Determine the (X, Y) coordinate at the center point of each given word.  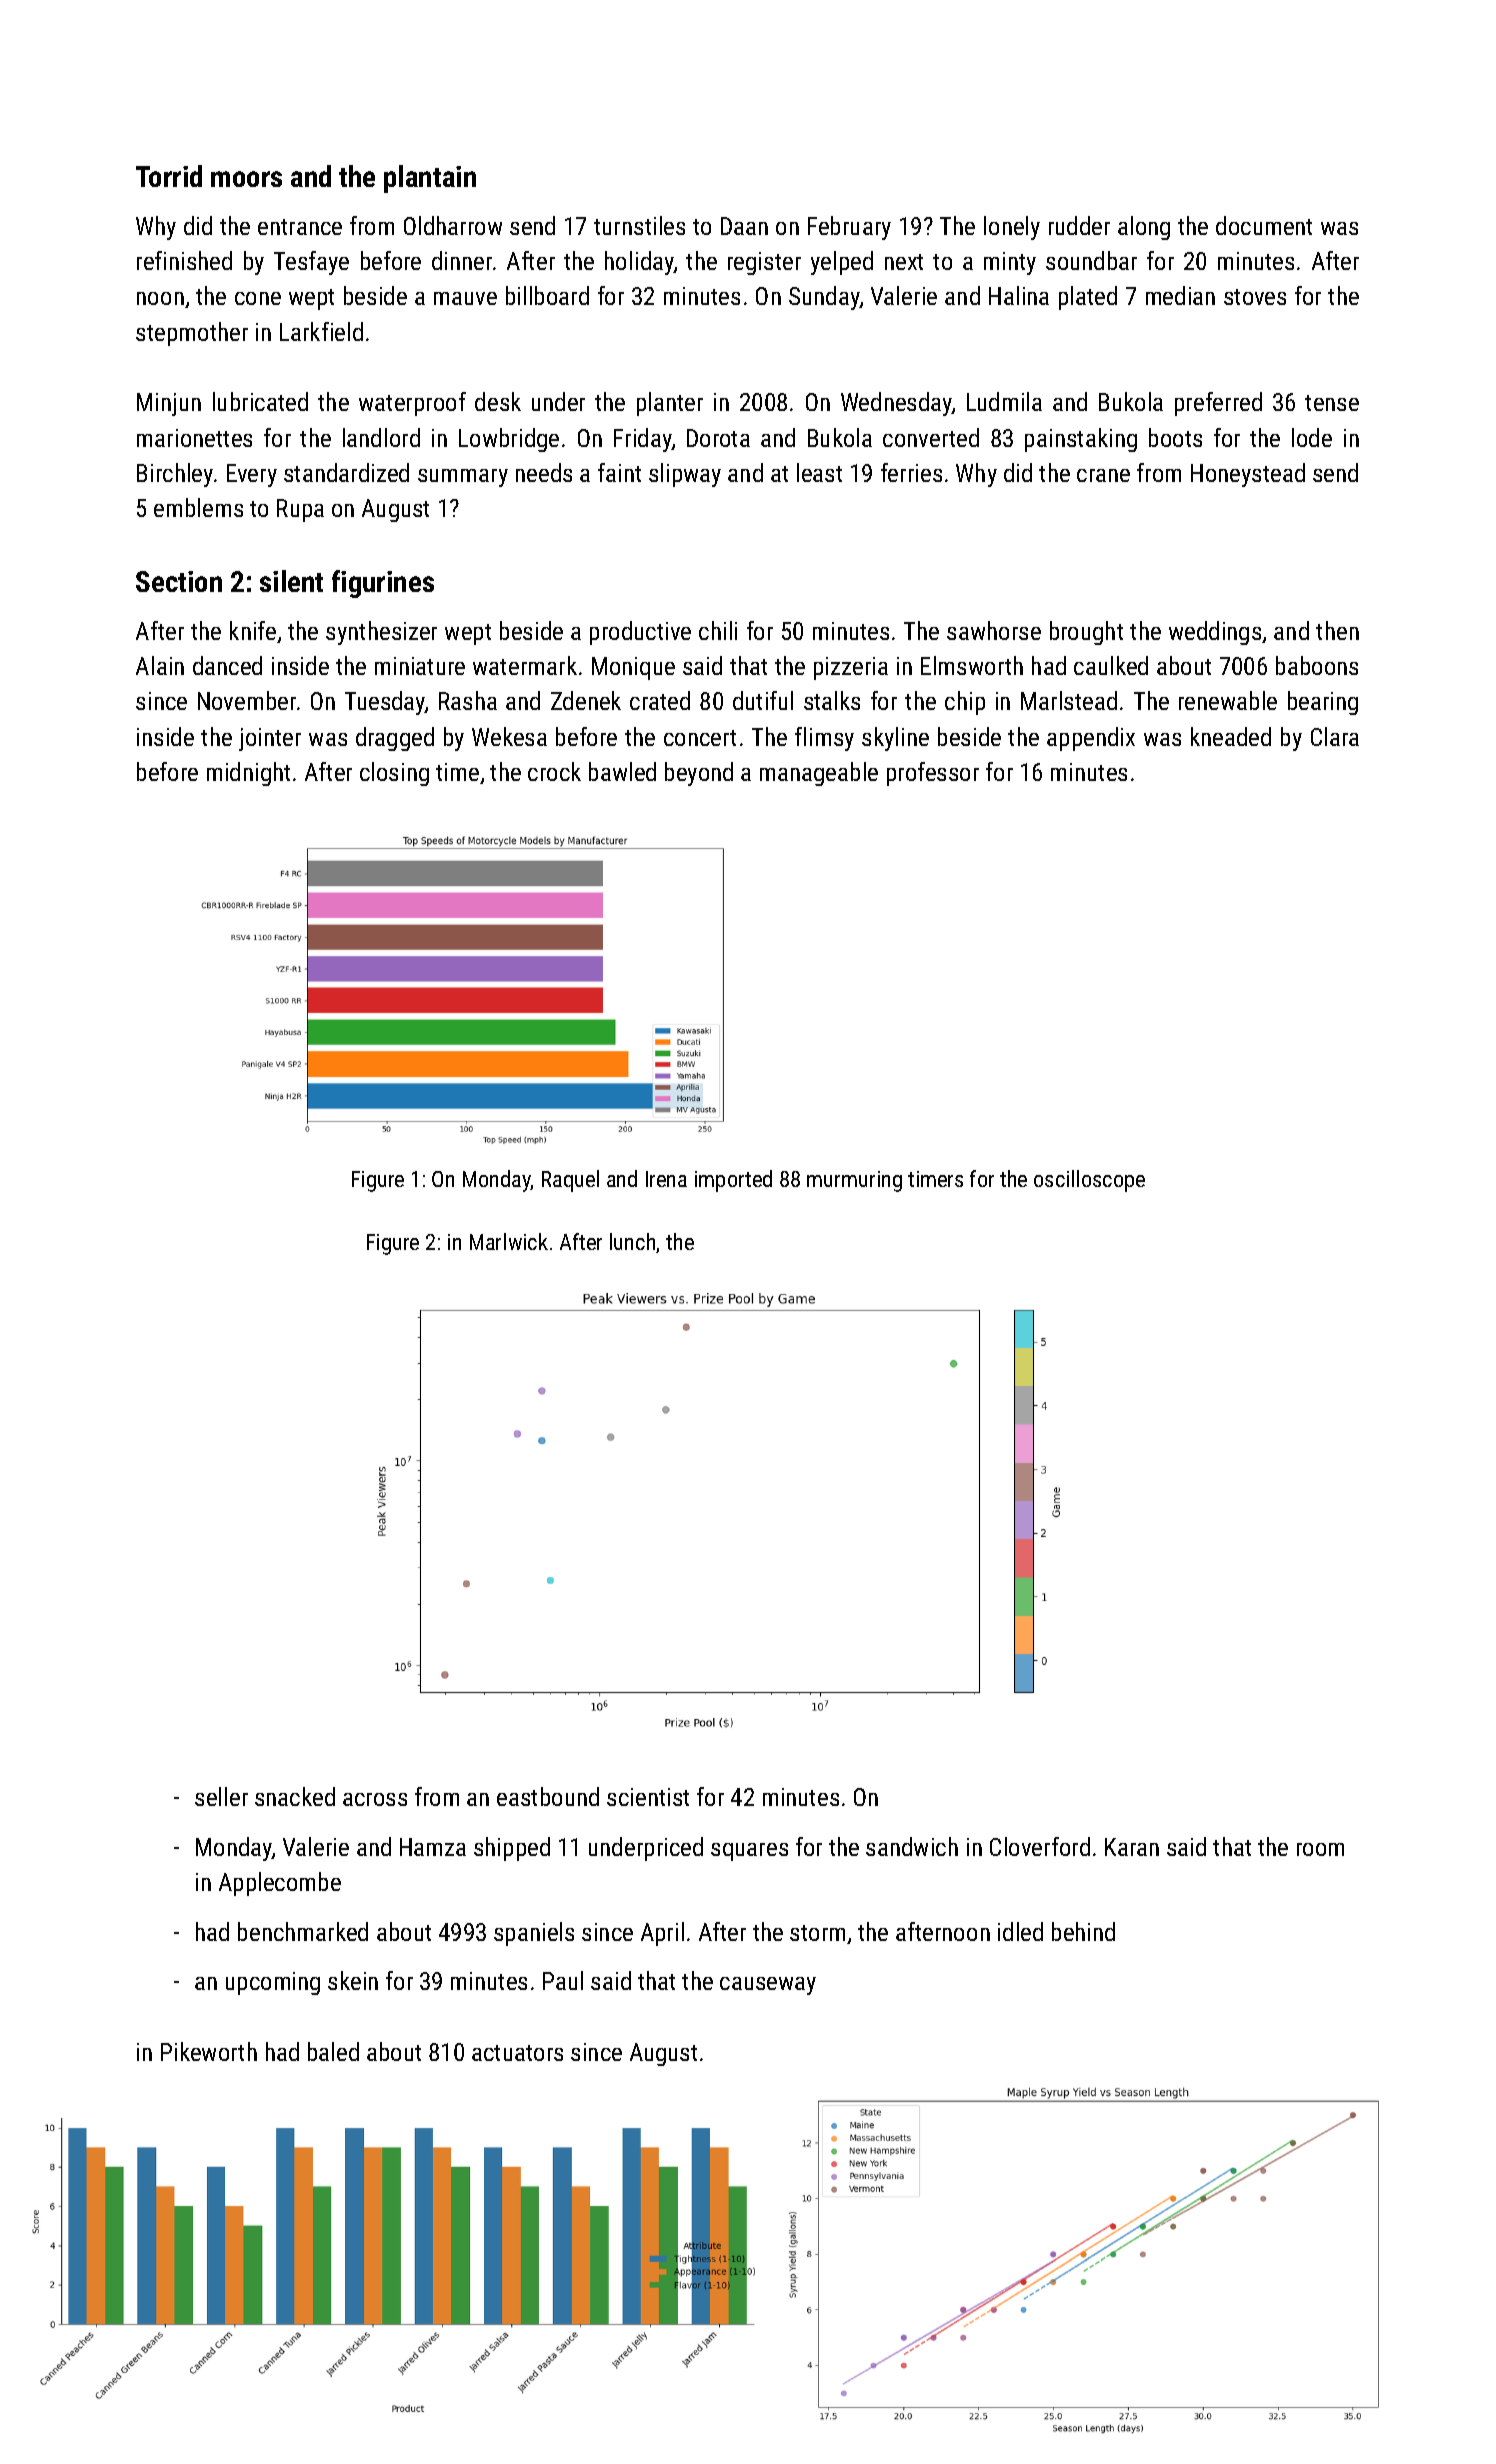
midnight (248, 774)
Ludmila (1004, 401)
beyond (699, 774)
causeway (768, 1986)
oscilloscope (1089, 1181)
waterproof (412, 404)
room (1320, 1849)
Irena (666, 1179)
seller (221, 1796)
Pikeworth (209, 2051)
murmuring (854, 1181)
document (1264, 225)
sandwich (912, 1846)
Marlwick (509, 1241)
